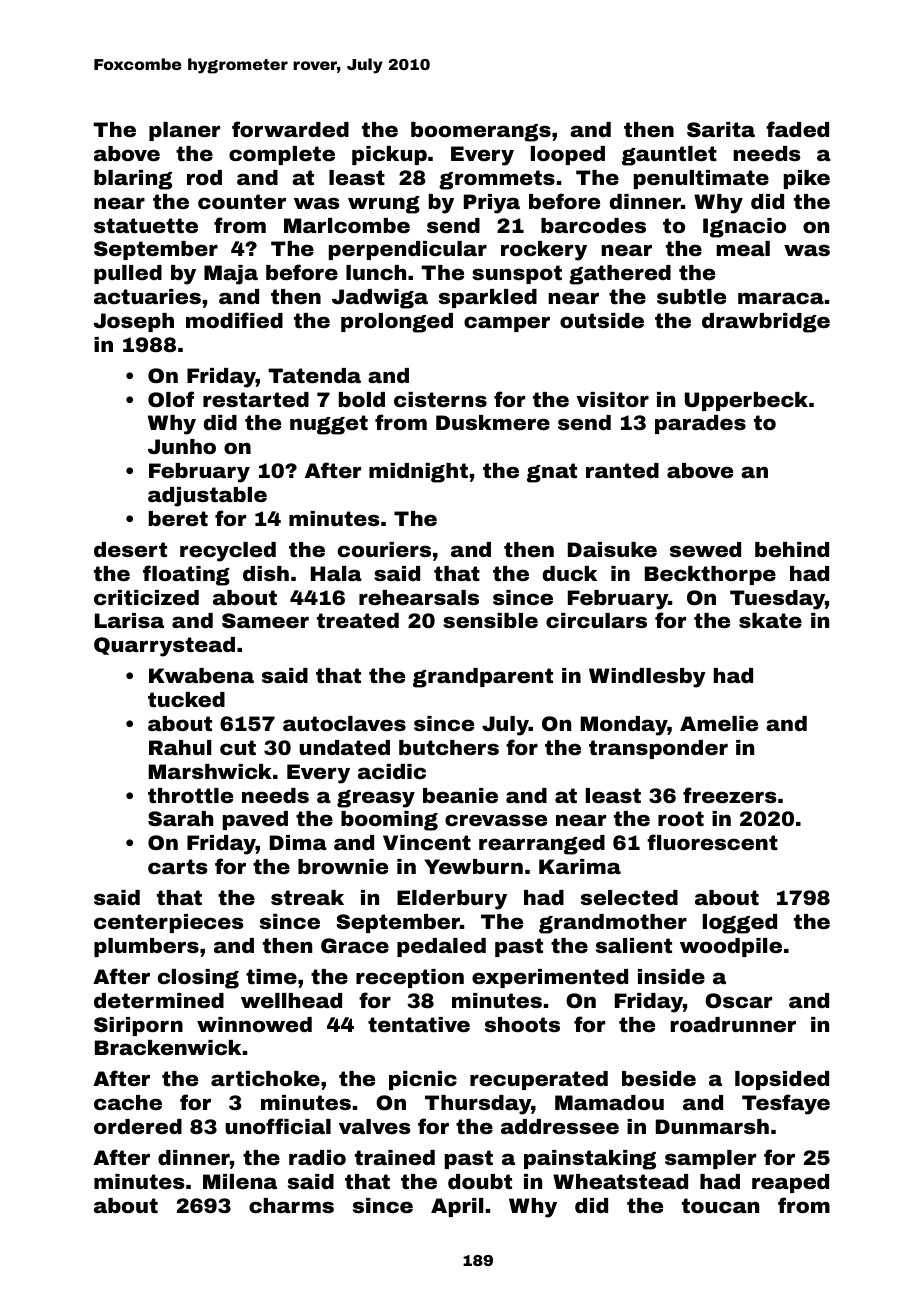 The height and width of the screenshot is (1311, 924). What do you see at coordinates (792, 549) in the screenshot?
I see `behind` at bounding box center [792, 549].
